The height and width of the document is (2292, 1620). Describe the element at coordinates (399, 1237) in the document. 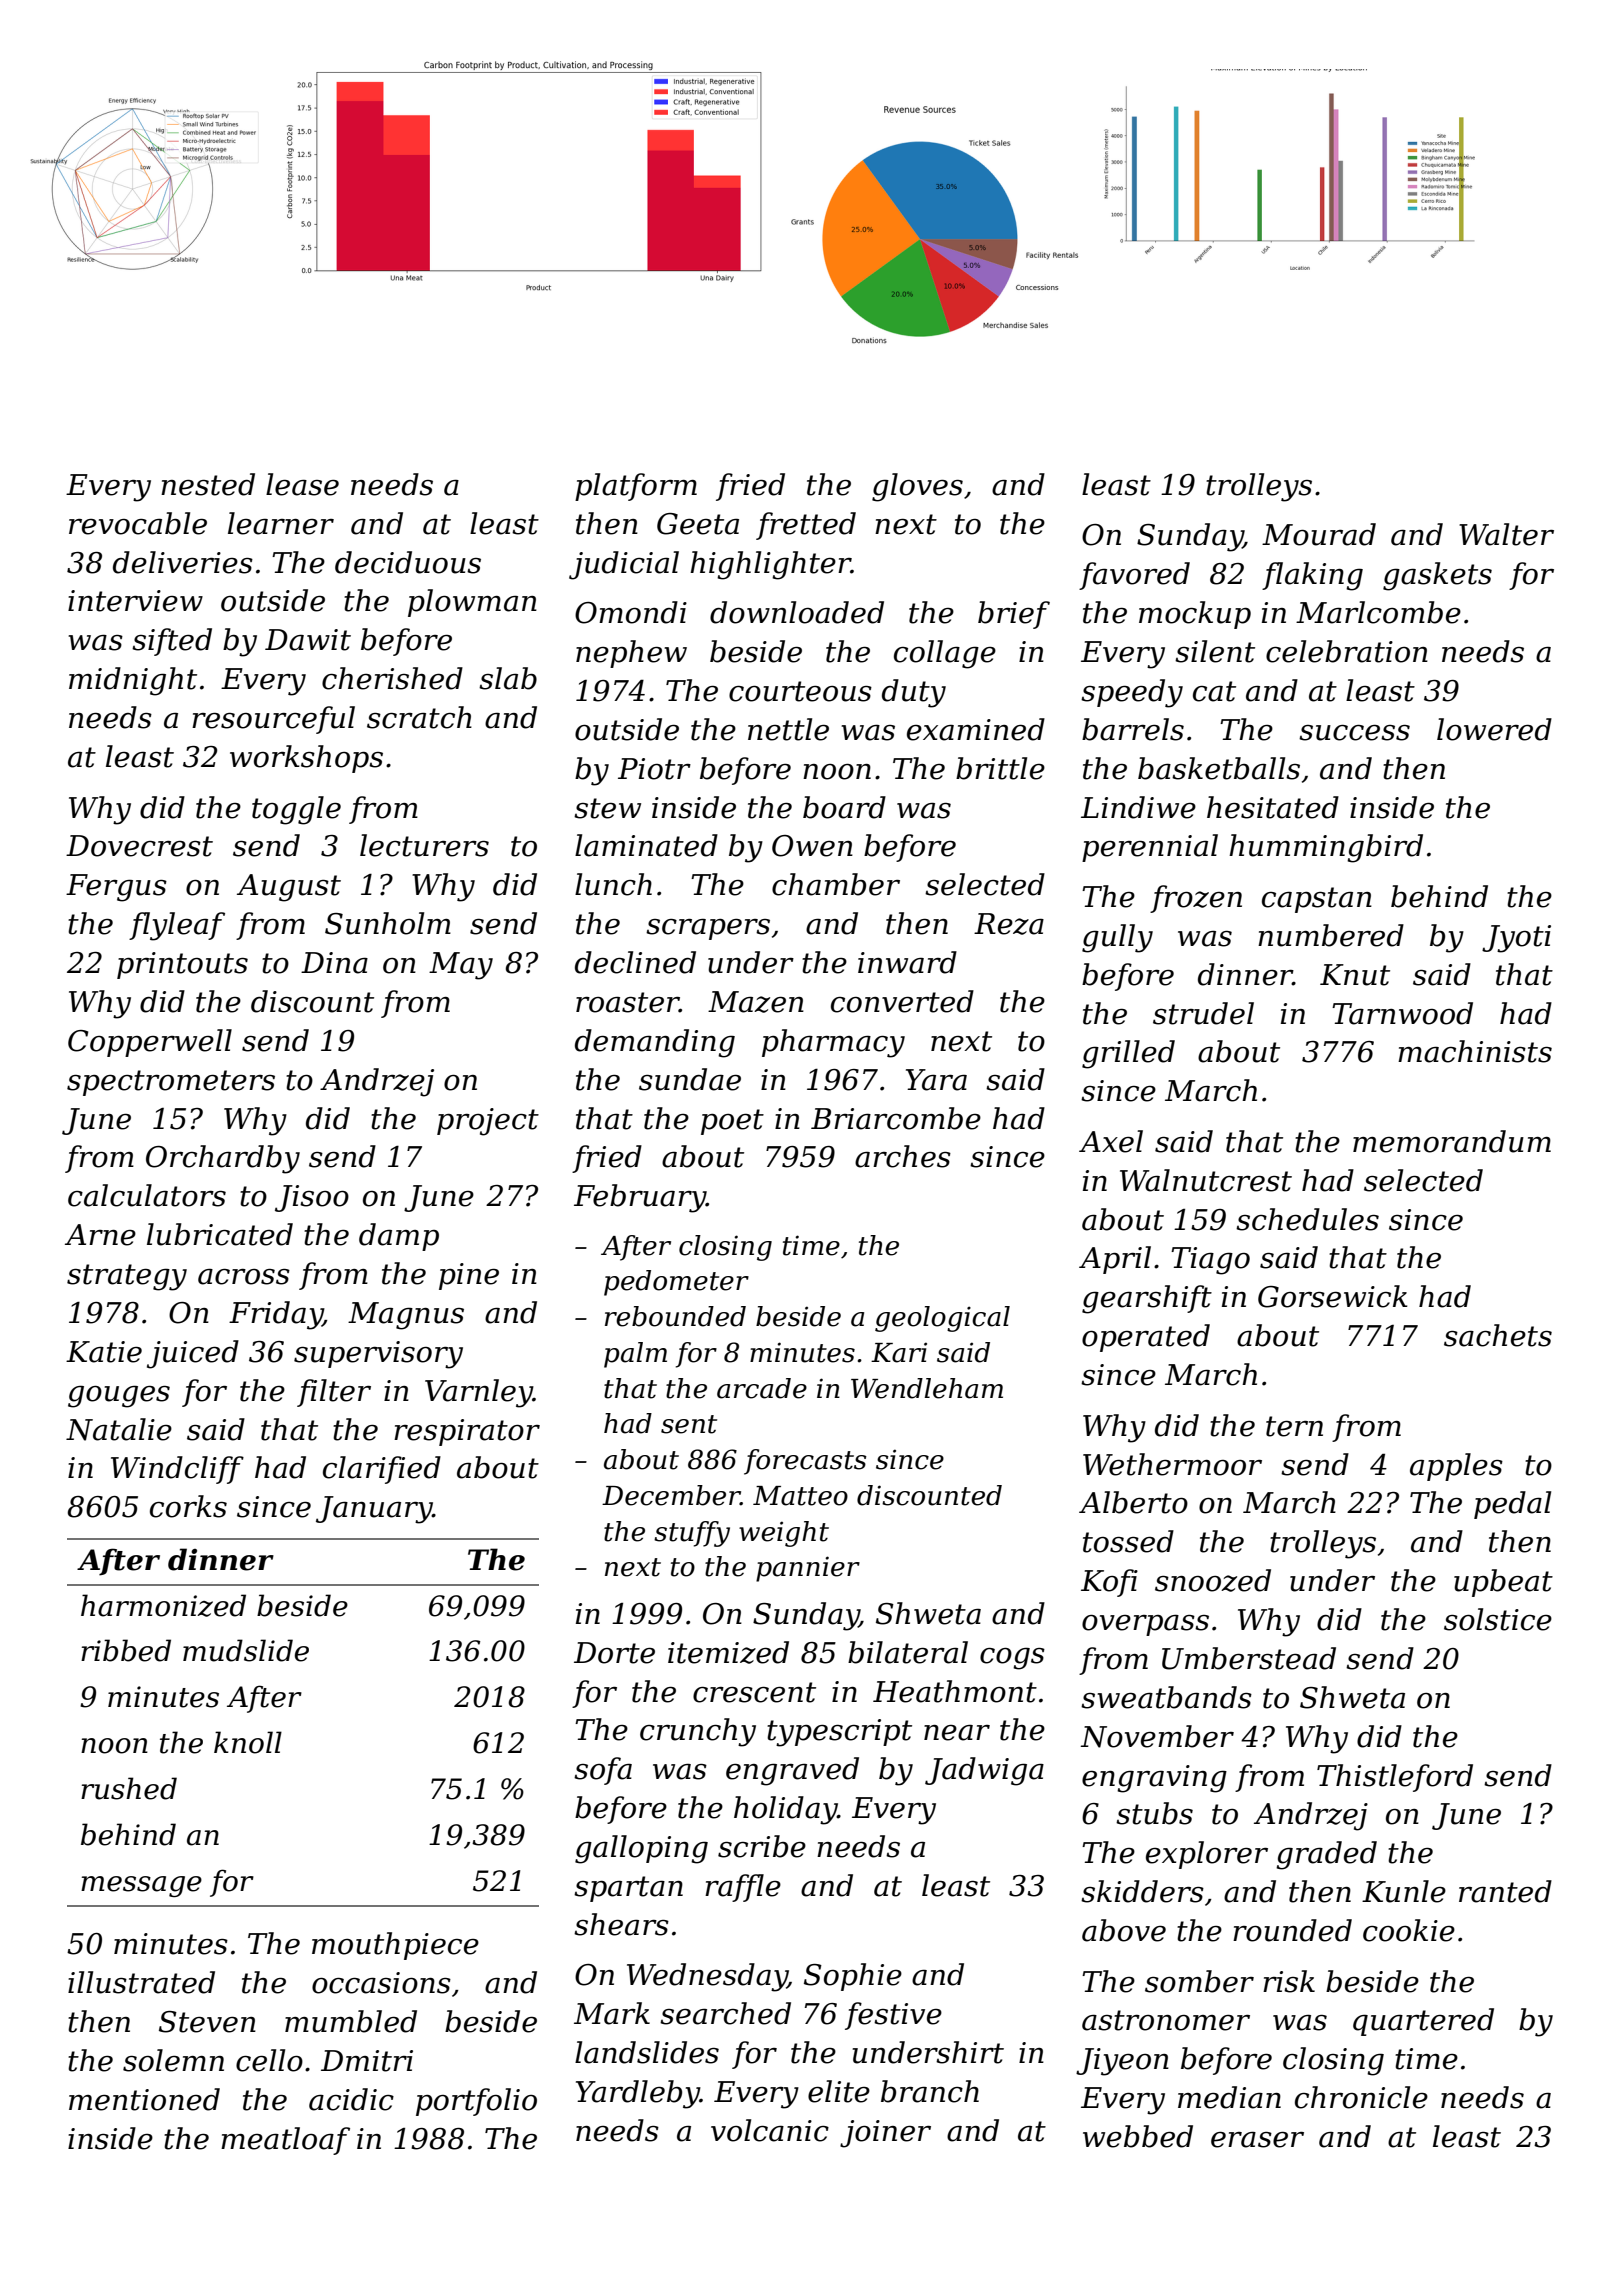

I see `damp` at that location.
